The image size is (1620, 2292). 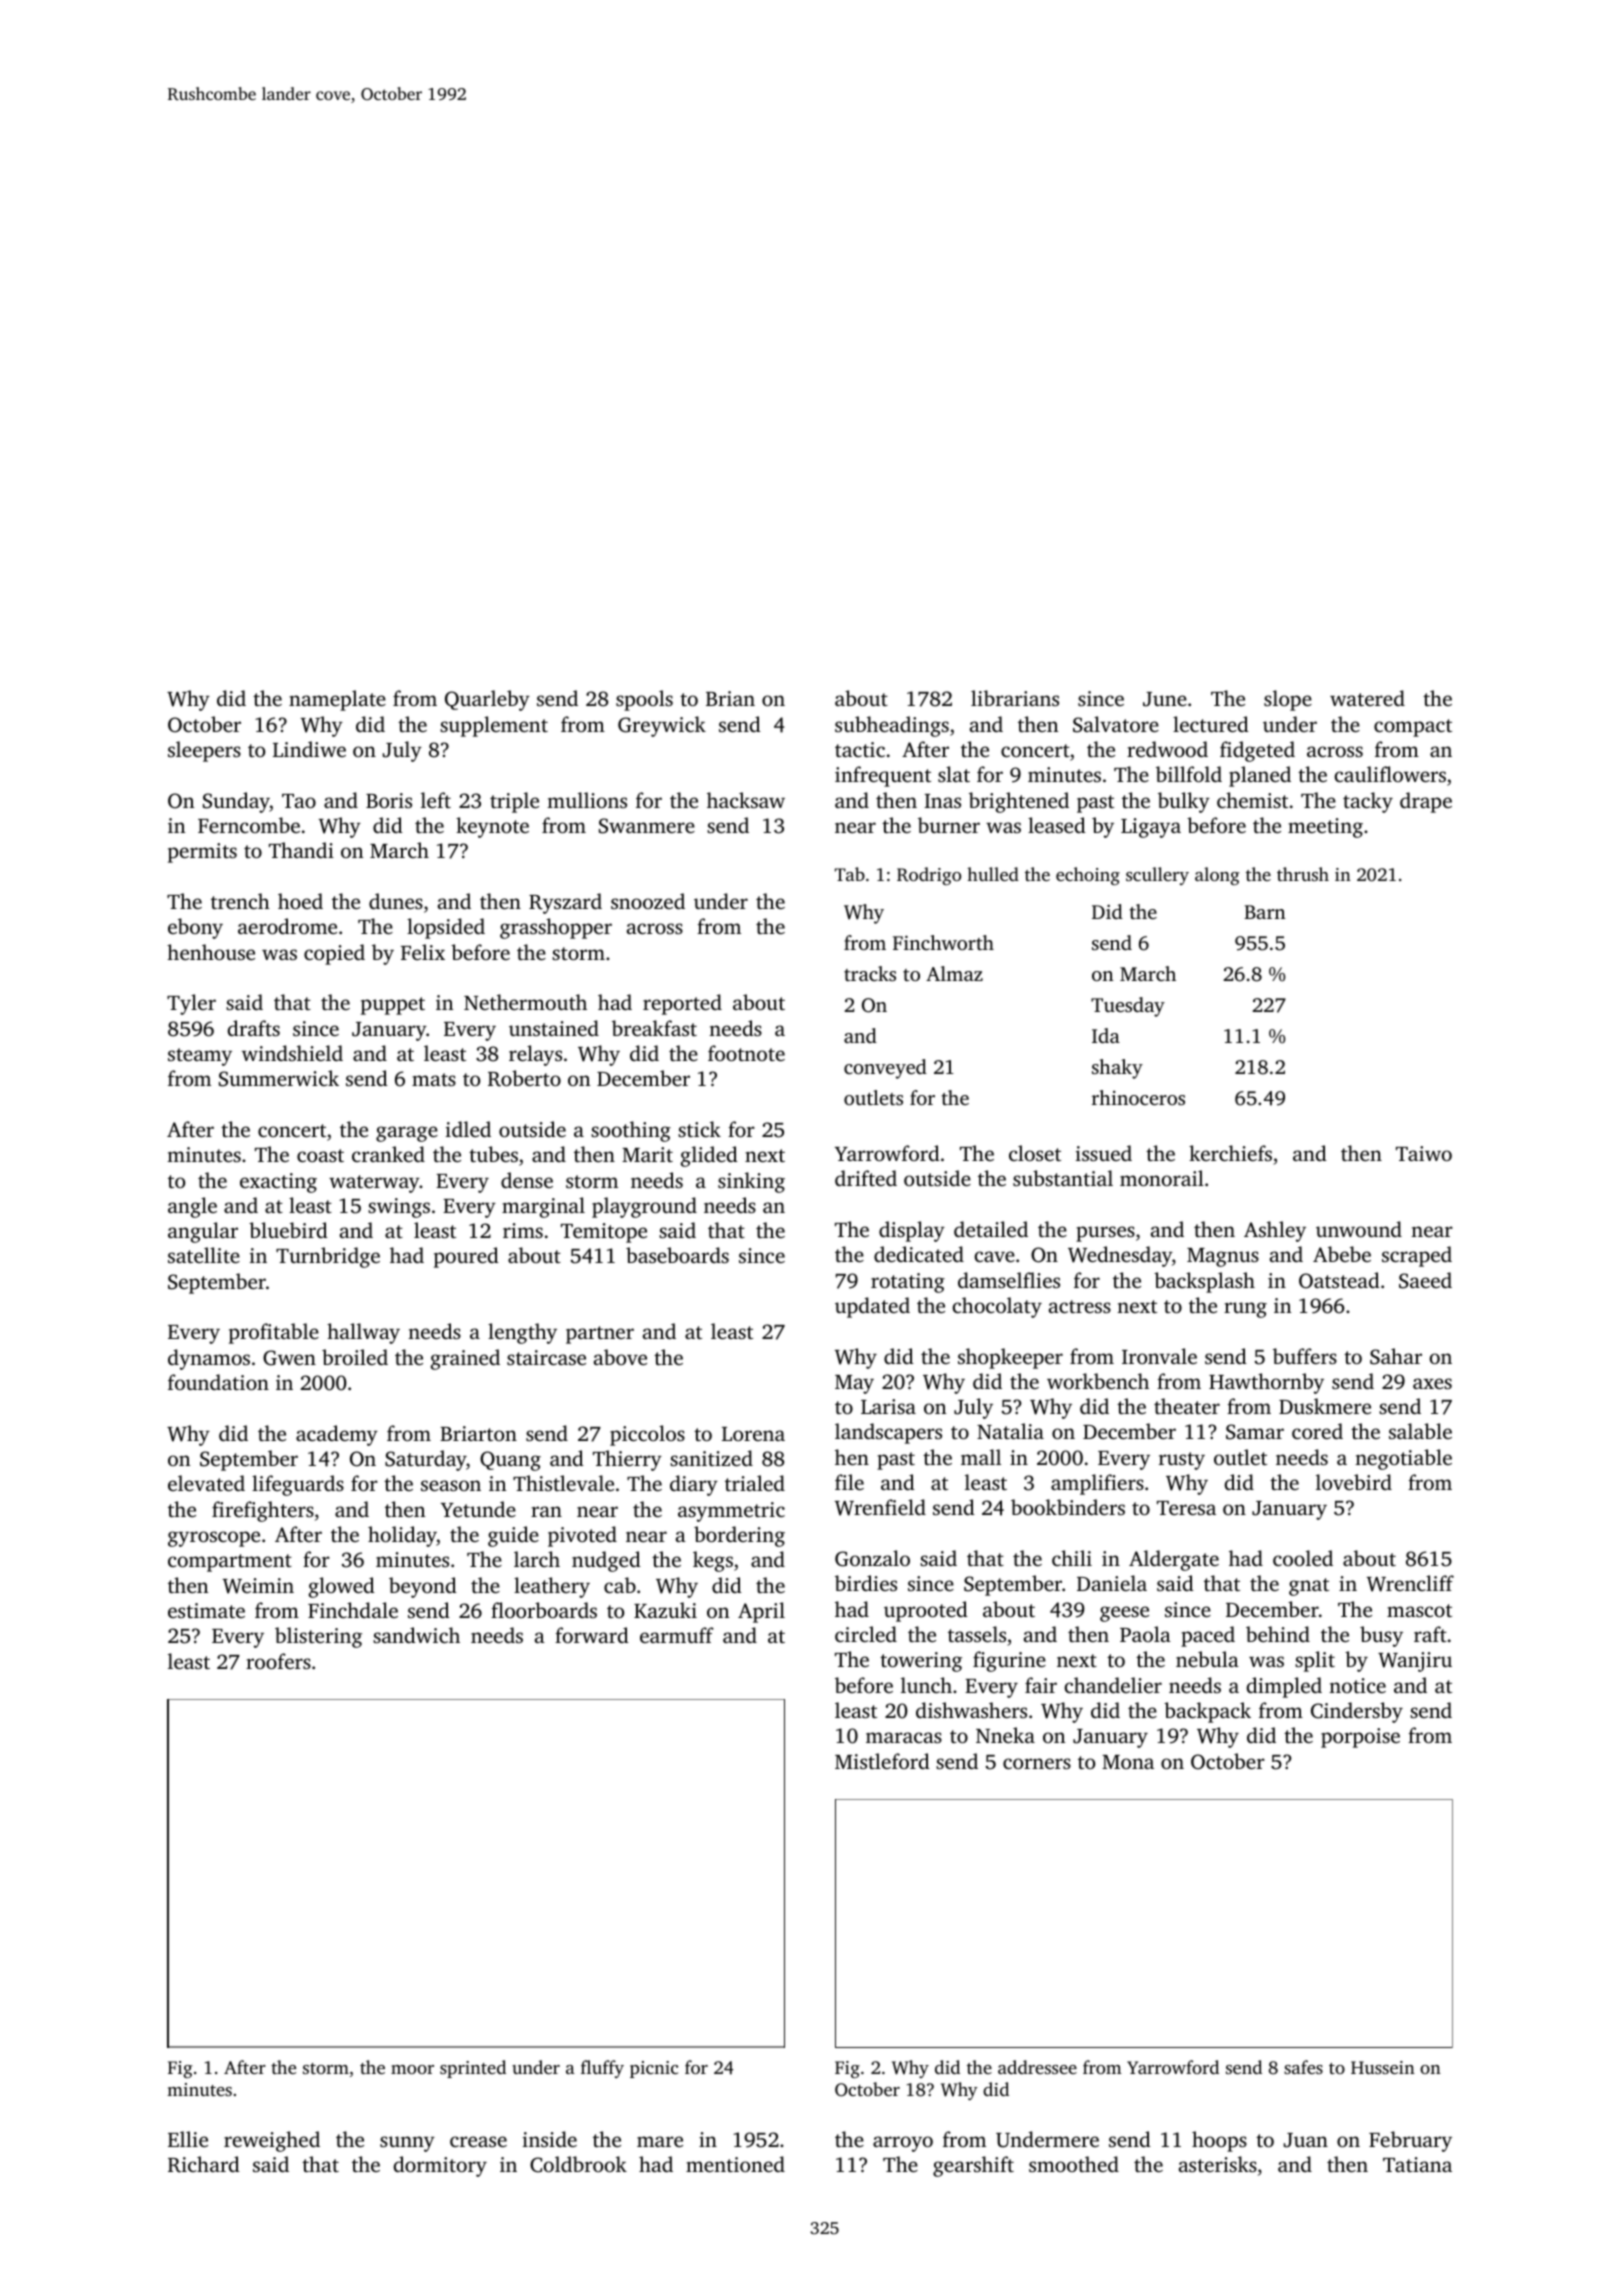 I want to click on Coldbrook, so click(x=578, y=2164).
